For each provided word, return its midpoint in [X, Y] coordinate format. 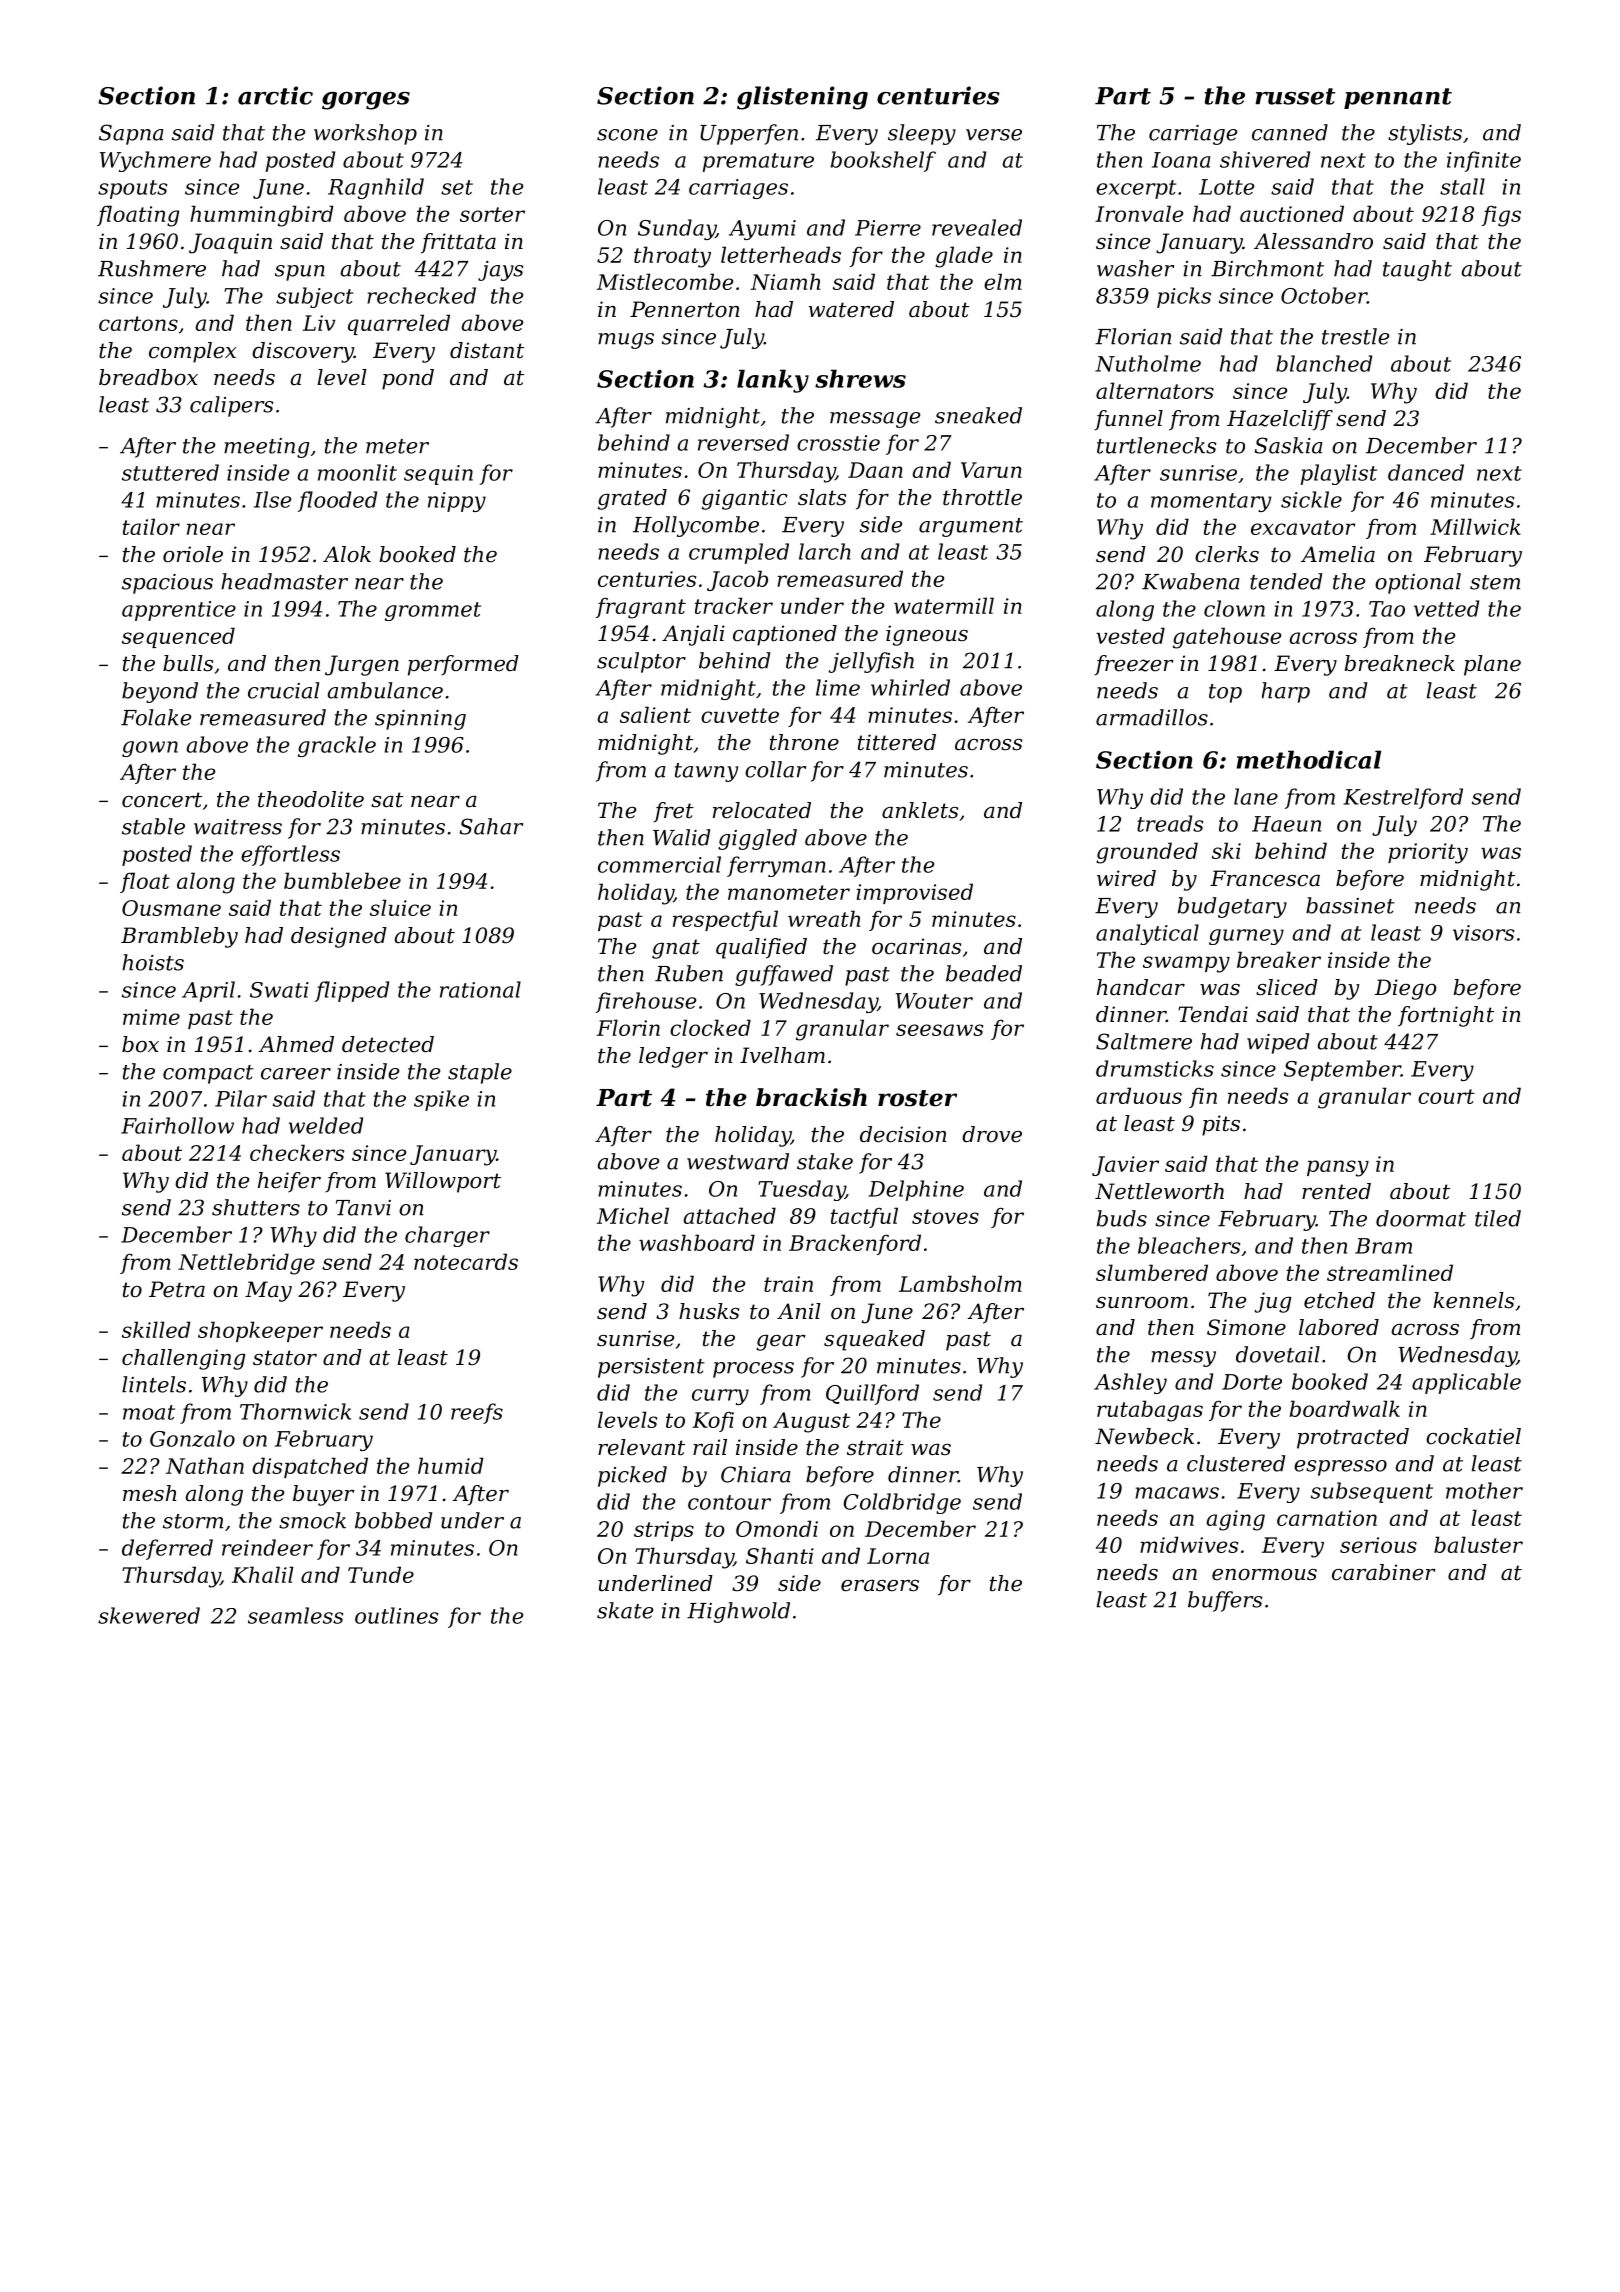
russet [1295, 96]
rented [1336, 1191]
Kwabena [1191, 581]
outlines [397, 1615]
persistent [651, 1368]
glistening [802, 98]
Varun [991, 470]
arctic [275, 95]
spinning [420, 720]
